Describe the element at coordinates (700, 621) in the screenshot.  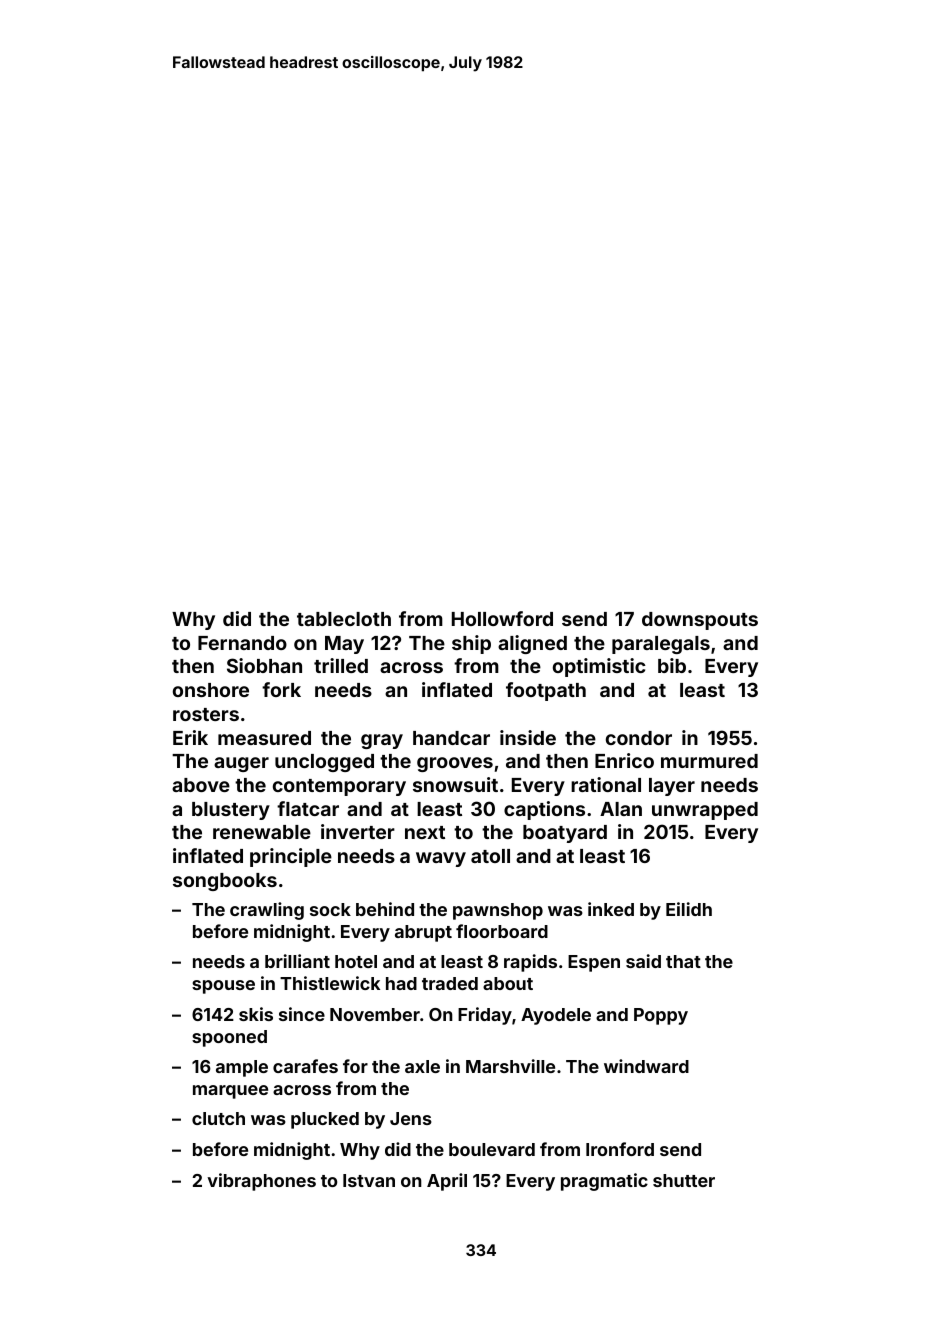
I see `downspouts` at that location.
